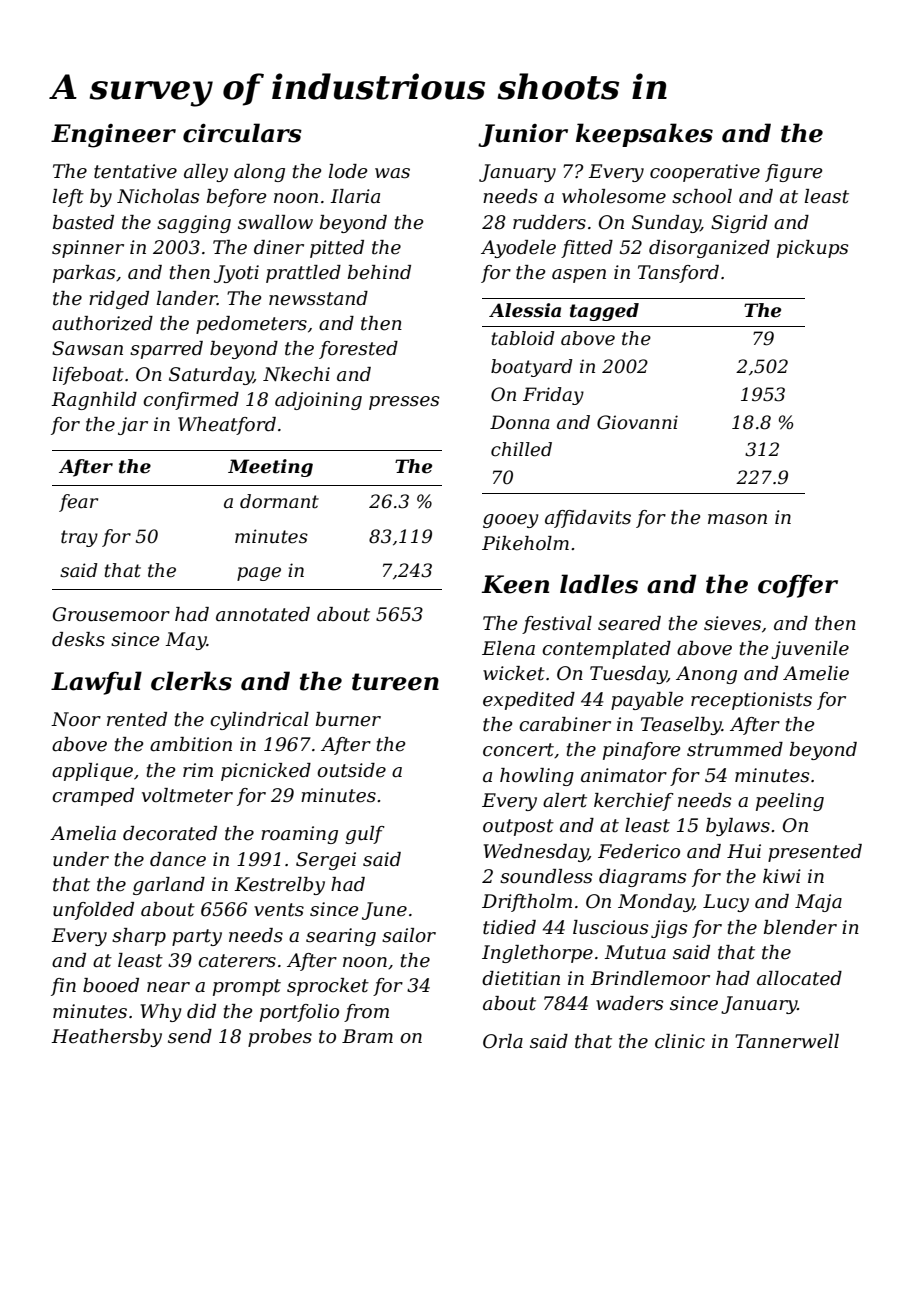 The width and height of the screenshot is (924, 1308). What do you see at coordinates (158, 196) in the screenshot?
I see `Nicholas` at bounding box center [158, 196].
